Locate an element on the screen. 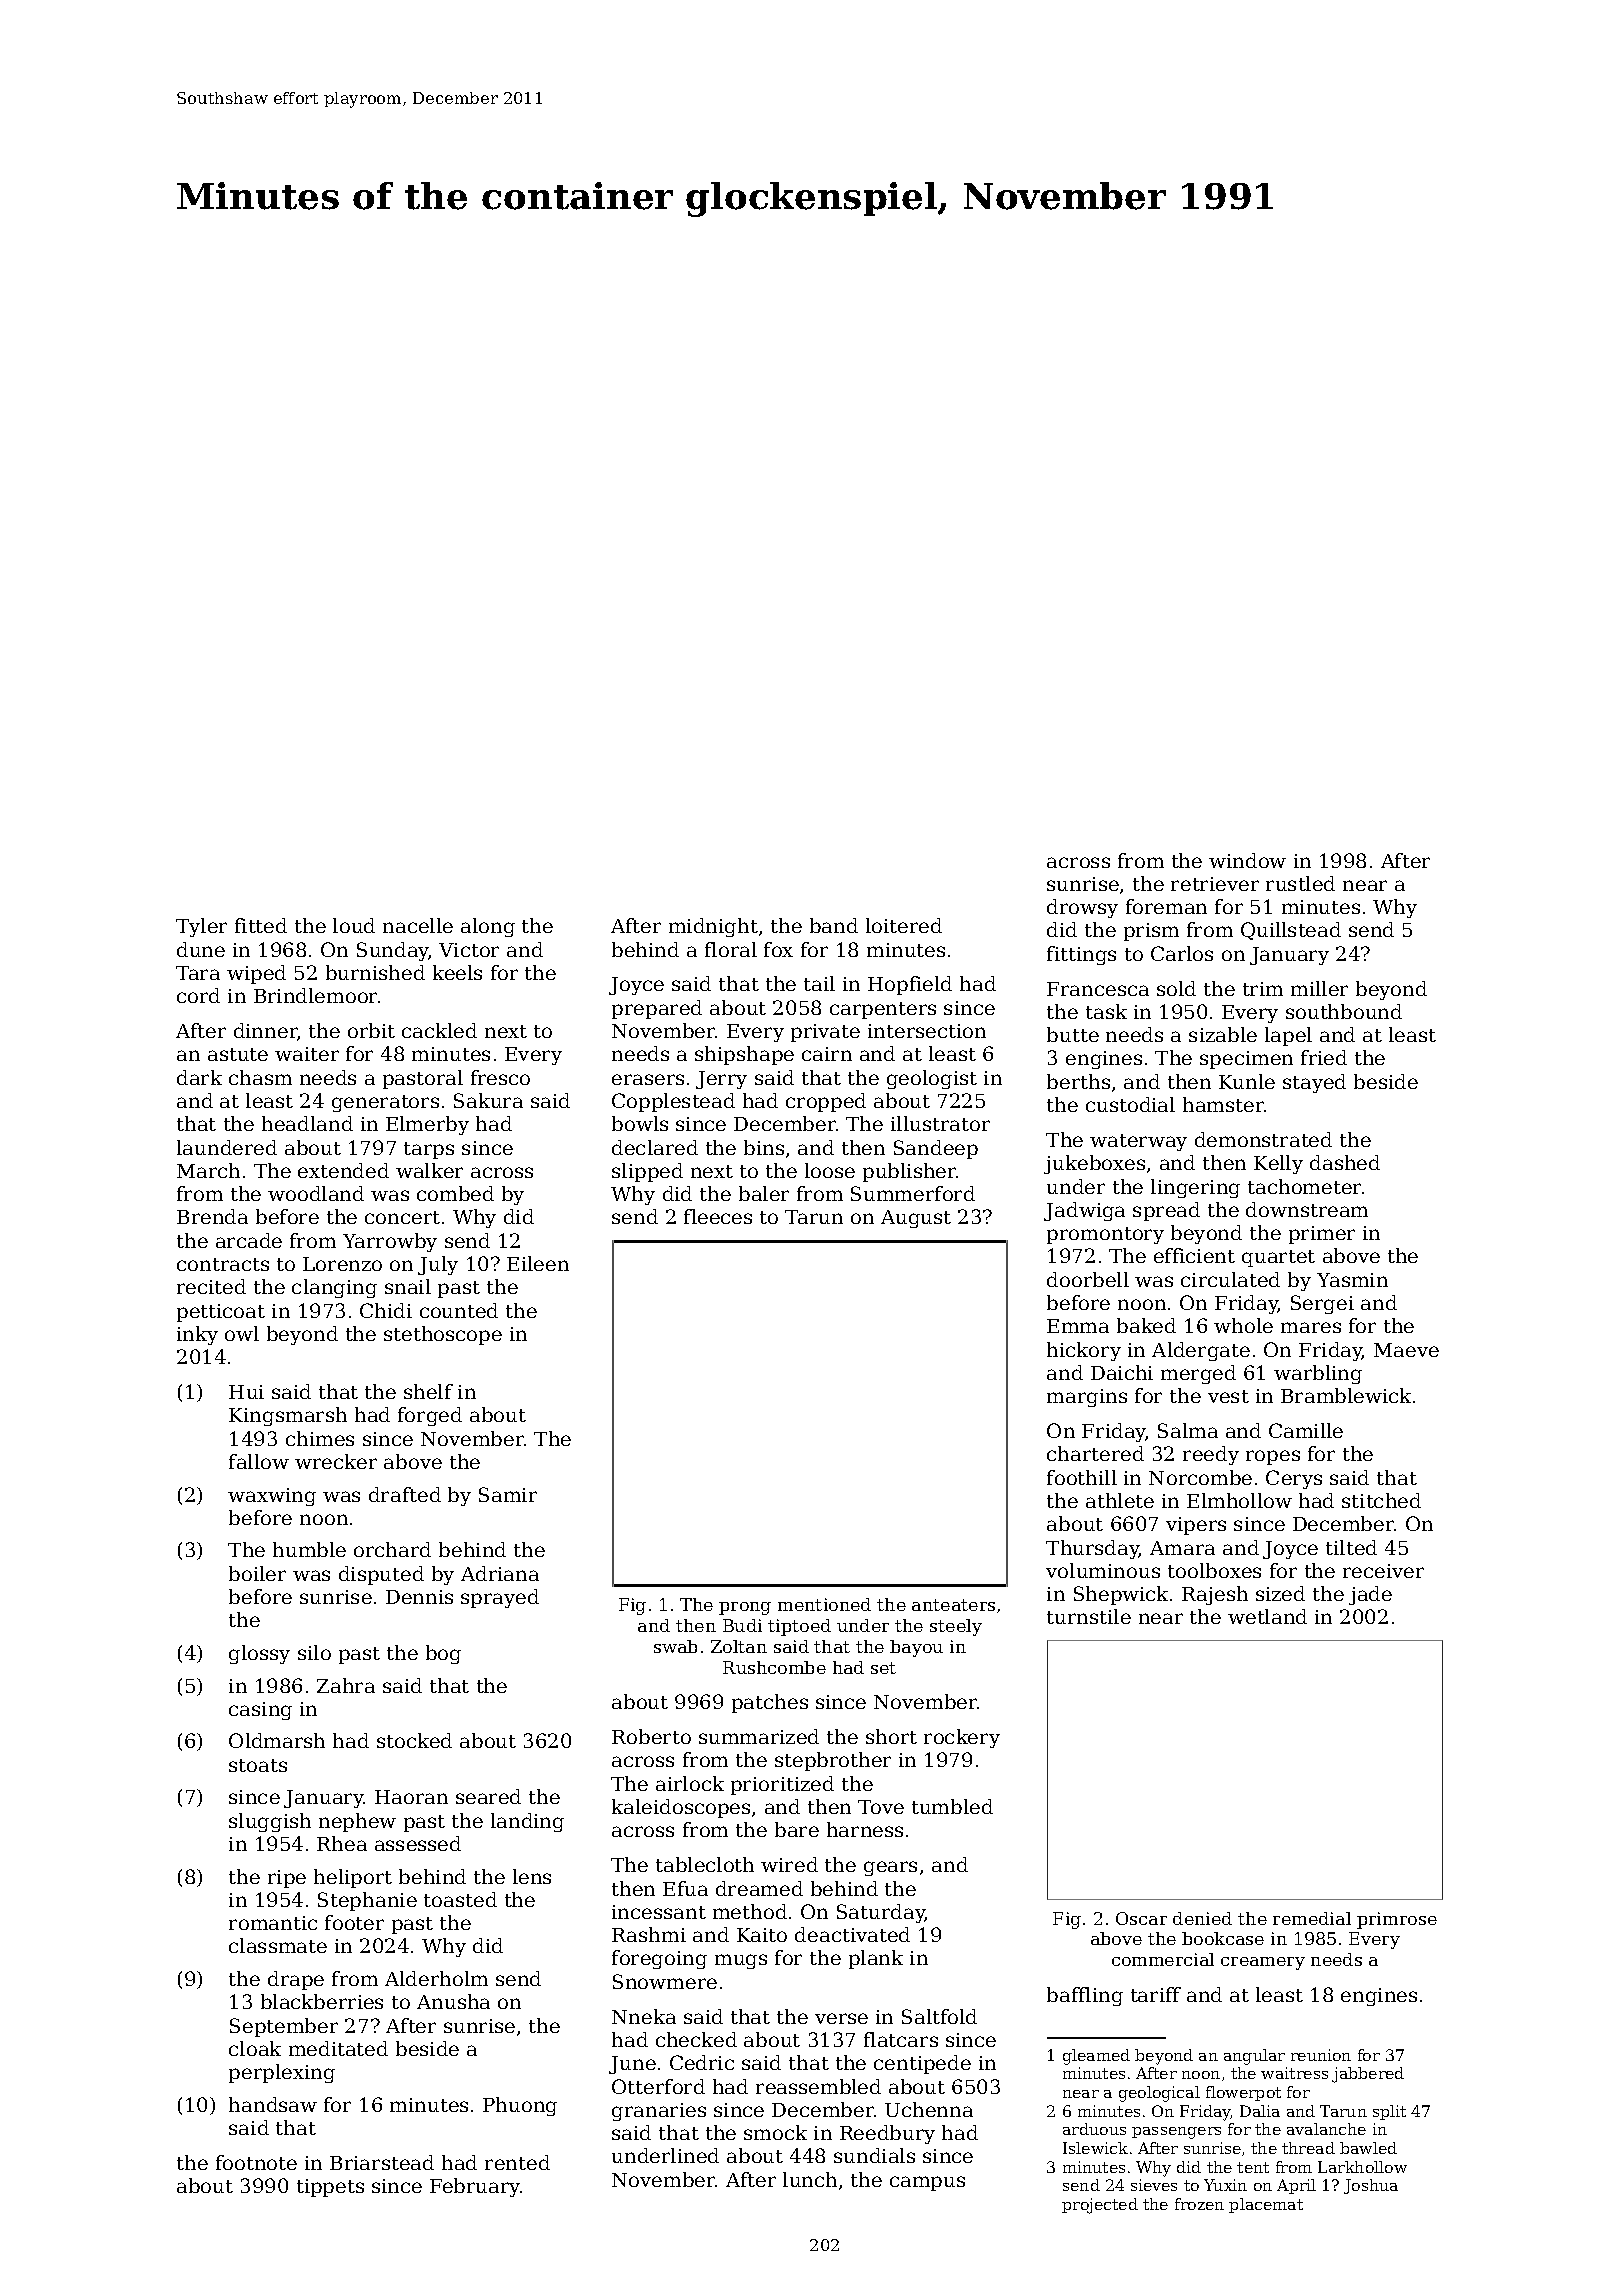 The image size is (1620, 2292). extended is located at coordinates (343, 1170).
